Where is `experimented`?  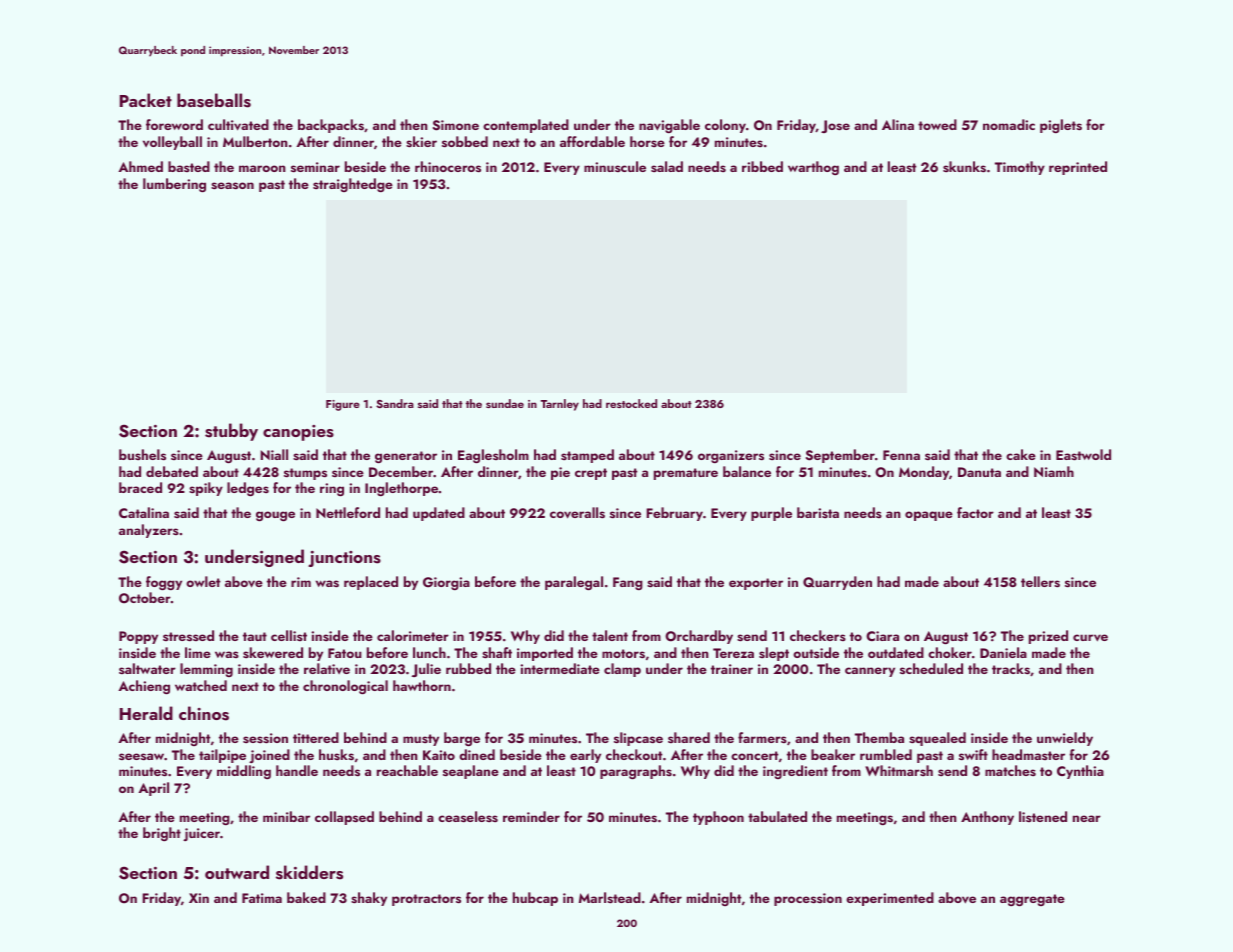
experimented is located at coordinates (890, 899).
